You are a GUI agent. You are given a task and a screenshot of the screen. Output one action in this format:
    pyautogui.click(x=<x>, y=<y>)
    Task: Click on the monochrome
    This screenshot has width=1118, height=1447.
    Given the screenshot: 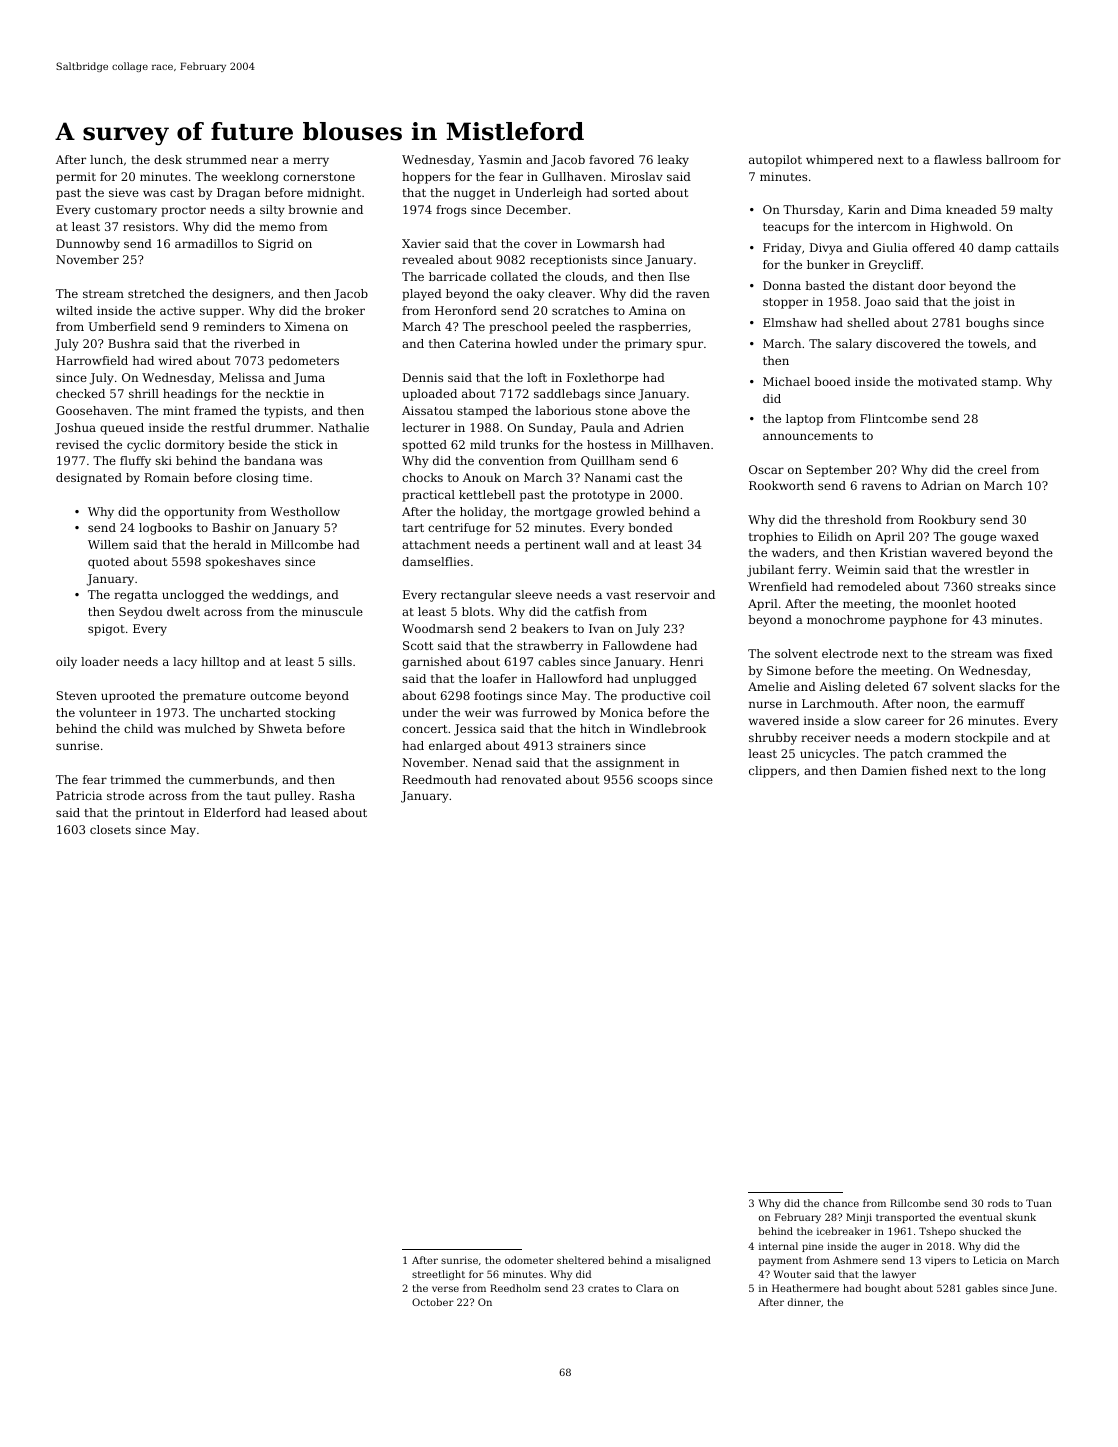 What is the action you would take?
    pyautogui.click(x=846, y=619)
